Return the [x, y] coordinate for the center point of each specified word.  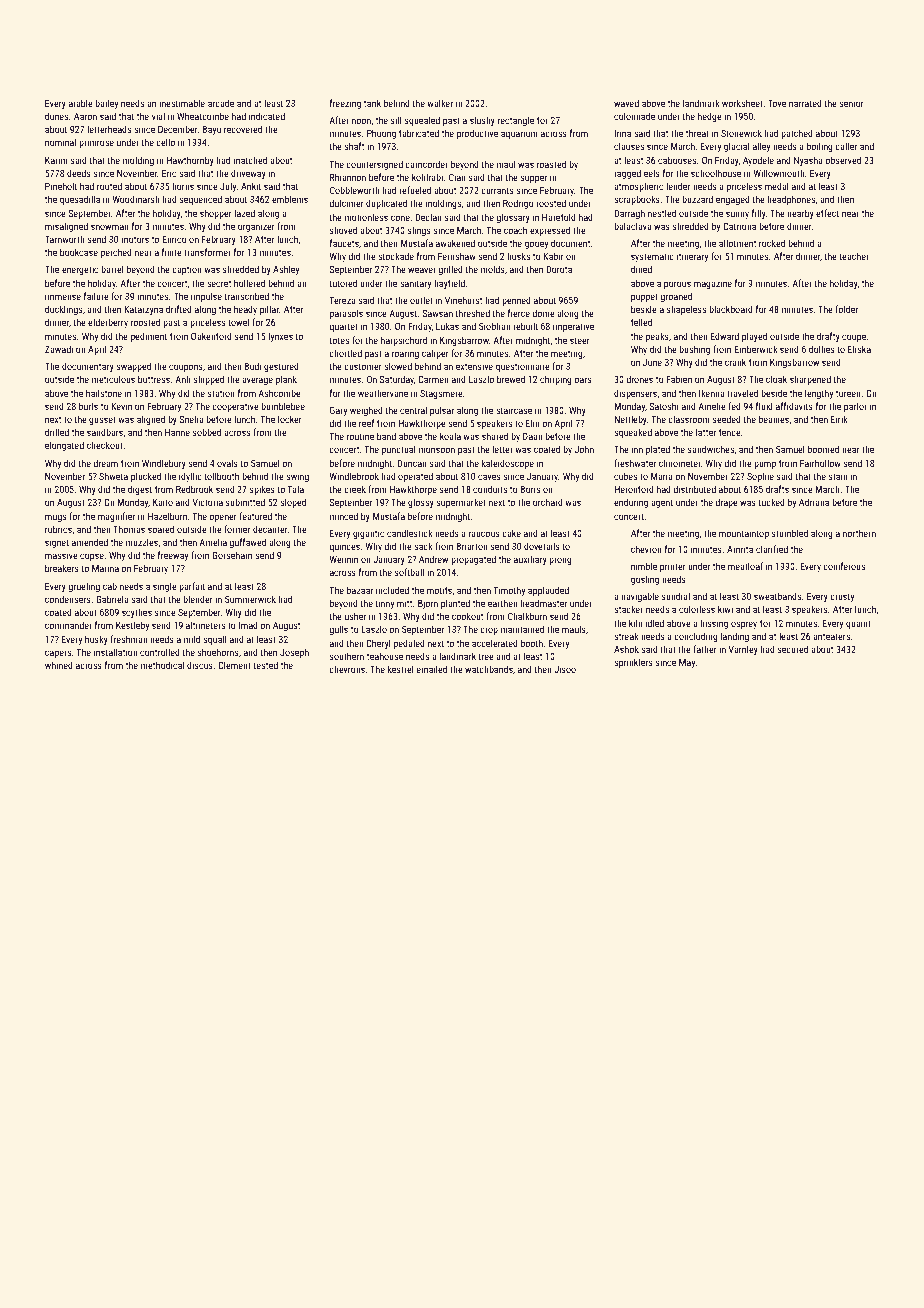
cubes [625, 476]
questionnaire [523, 367]
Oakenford [211, 336]
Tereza [343, 300]
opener [223, 518]
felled [641, 322]
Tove [777, 103]
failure [96, 296]
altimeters [205, 625]
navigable [640, 597]
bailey [106, 104]
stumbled [790, 533]
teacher [854, 256]
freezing [345, 104]
